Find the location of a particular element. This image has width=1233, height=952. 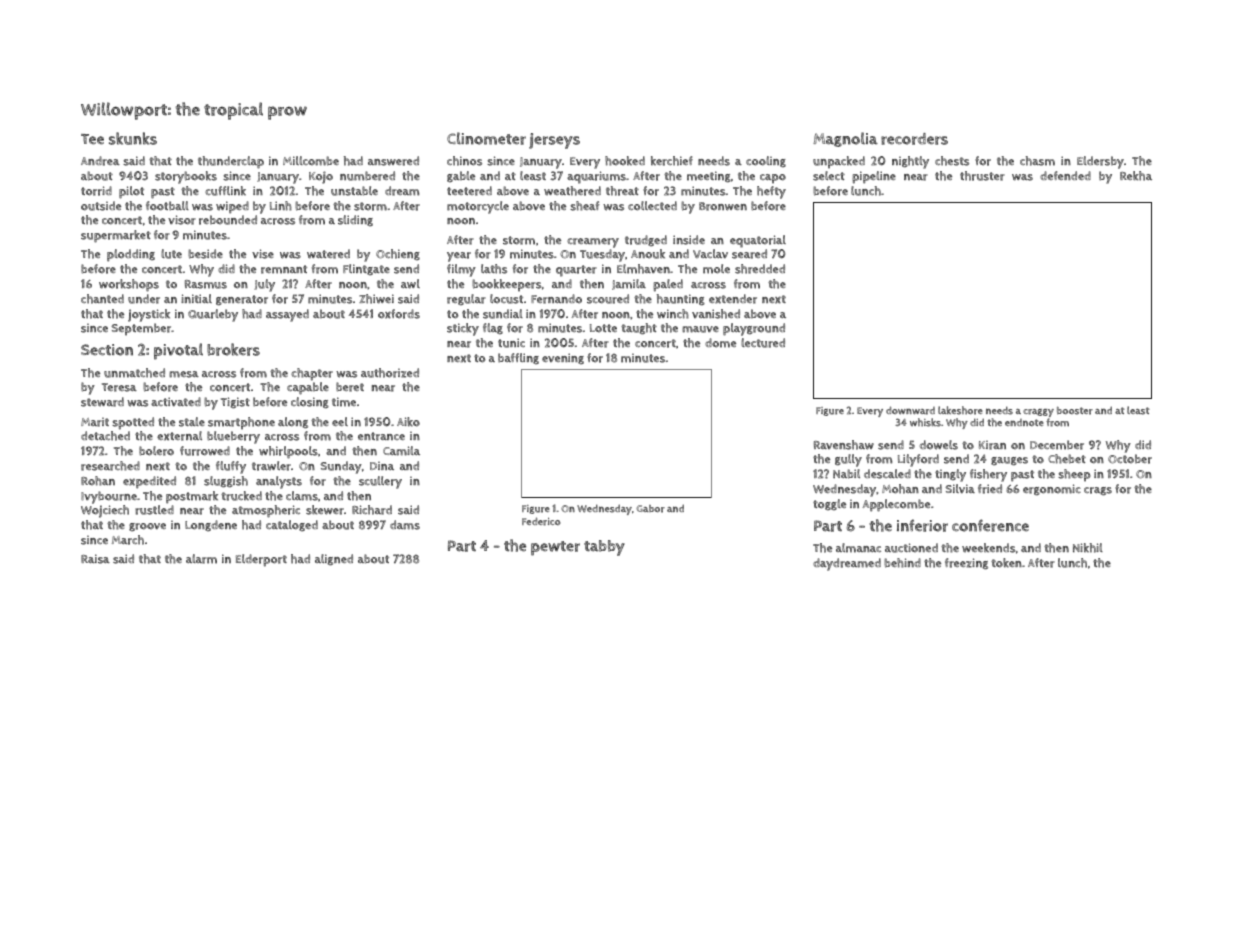

booster is located at coordinates (1075, 411).
